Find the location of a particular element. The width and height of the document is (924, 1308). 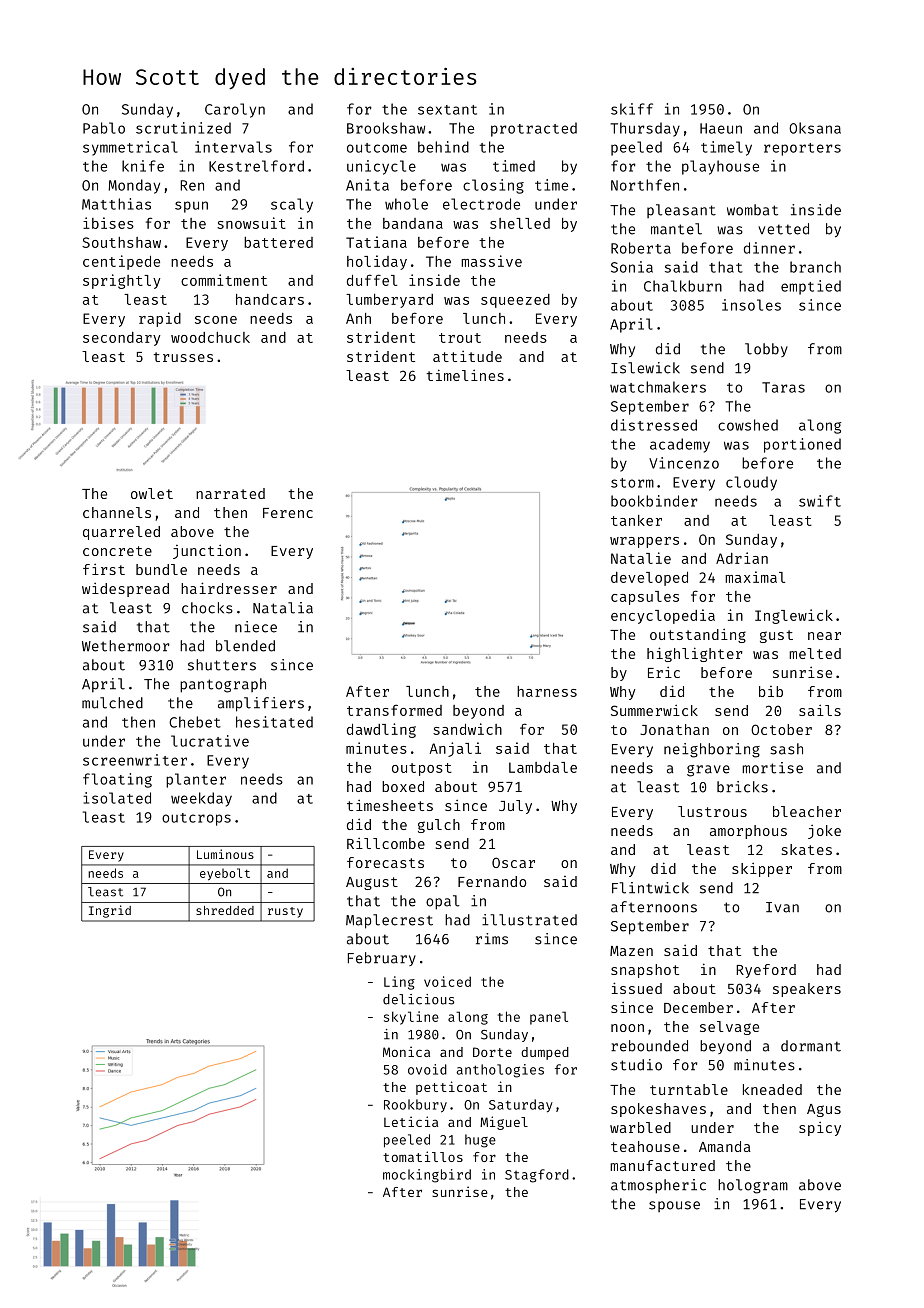

mockingbird is located at coordinates (427, 1176).
